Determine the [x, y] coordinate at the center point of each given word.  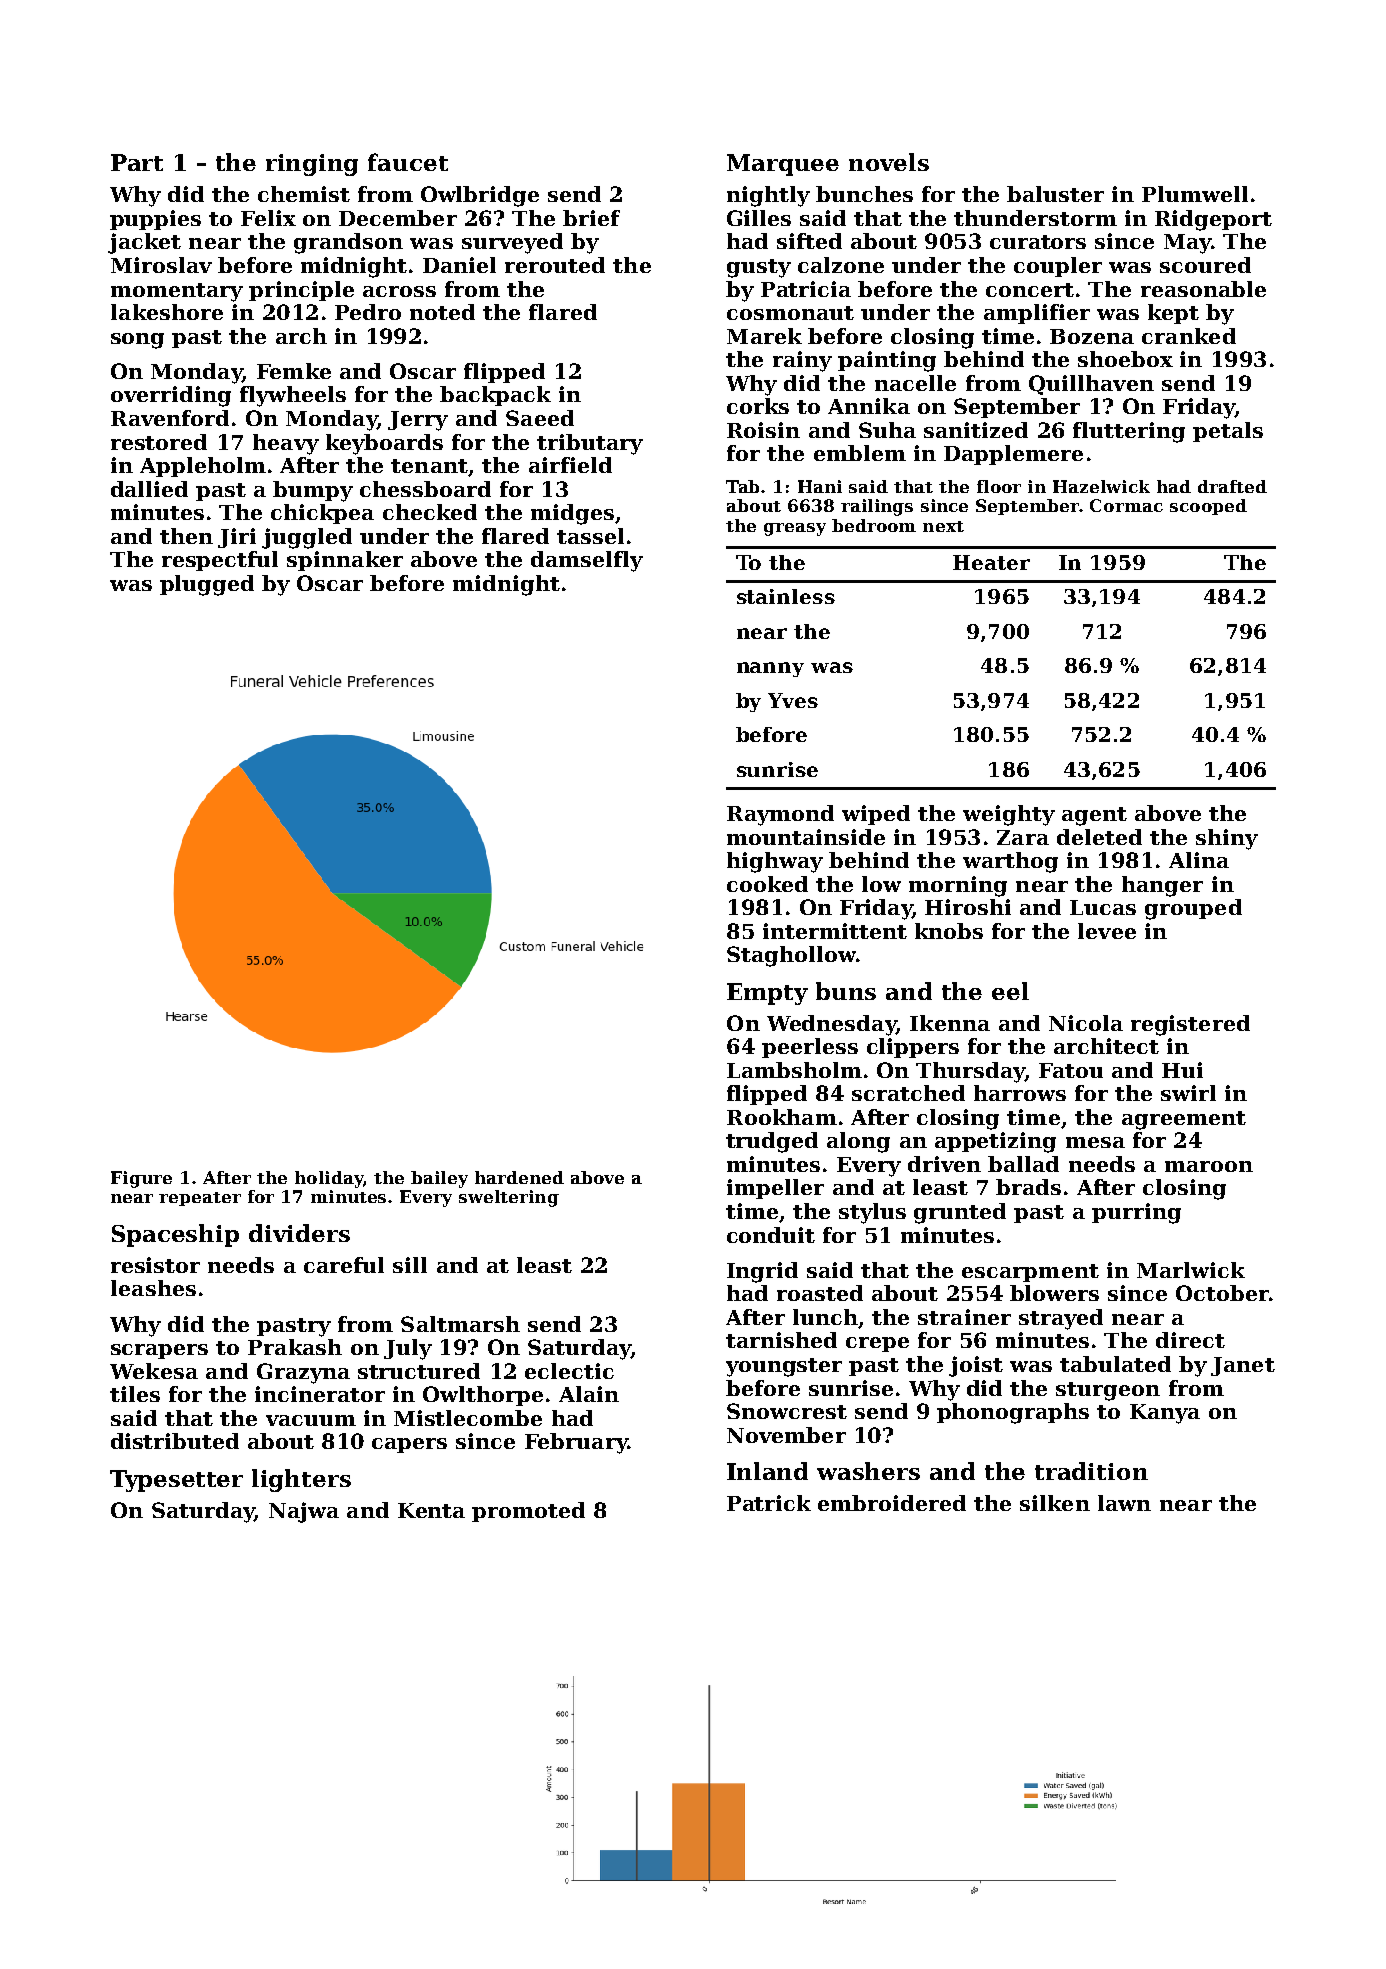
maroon [1209, 1166]
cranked [1189, 336]
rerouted [555, 265]
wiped [876, 815]
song [137, 341]
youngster [784, 1367]
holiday [329, 1179]
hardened [519, 1177]
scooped [1208, 507]
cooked [767, 884]
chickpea [322, 514]
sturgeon [1108, 1391]
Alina [1199, 860]
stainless [786, 596]
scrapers [159, 1351]
